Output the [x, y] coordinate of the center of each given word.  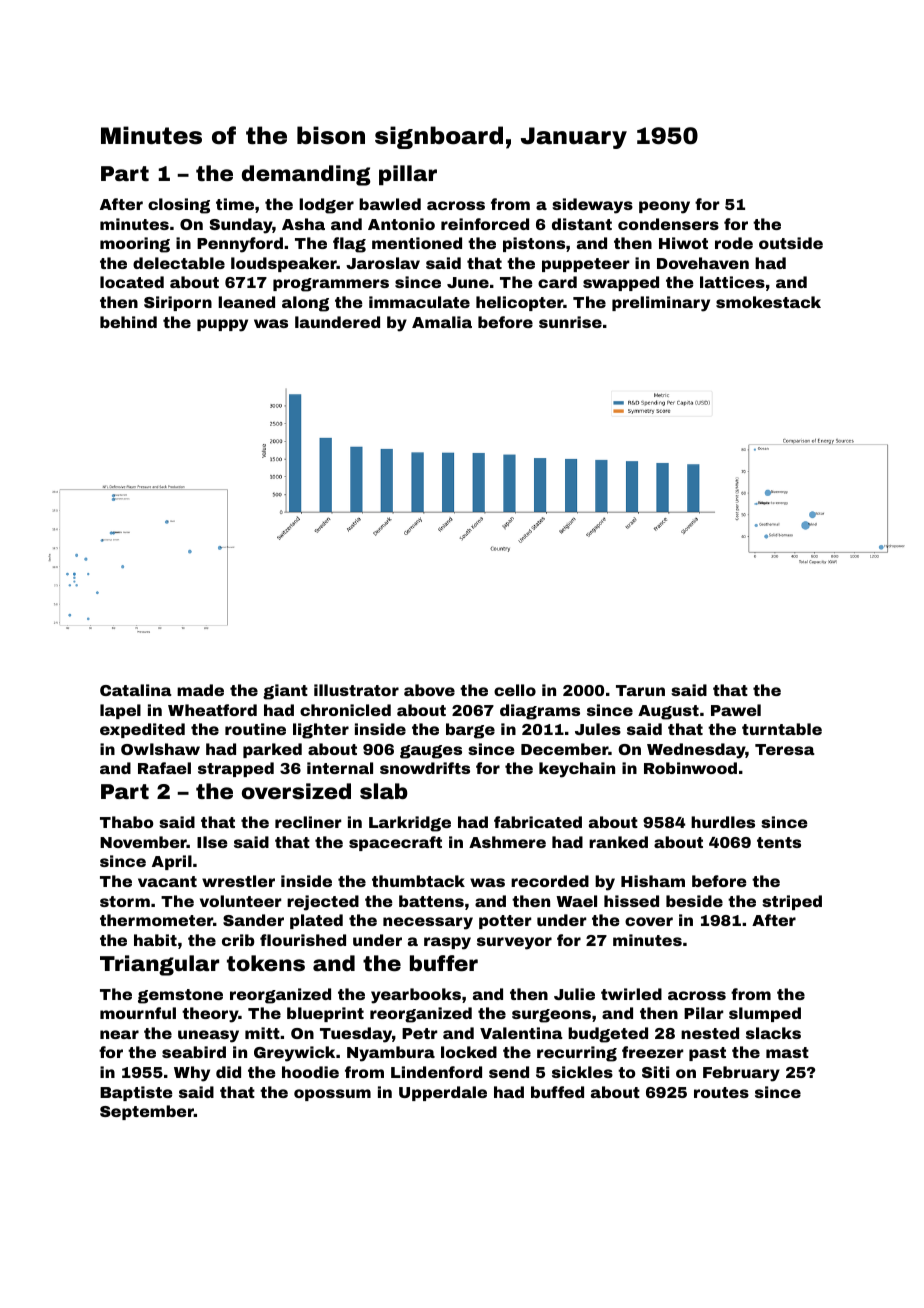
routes [721, 1092]
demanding [306, 175]
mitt [262, 1033]
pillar [408, 175]
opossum [332, 1095]
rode [734, 243]
